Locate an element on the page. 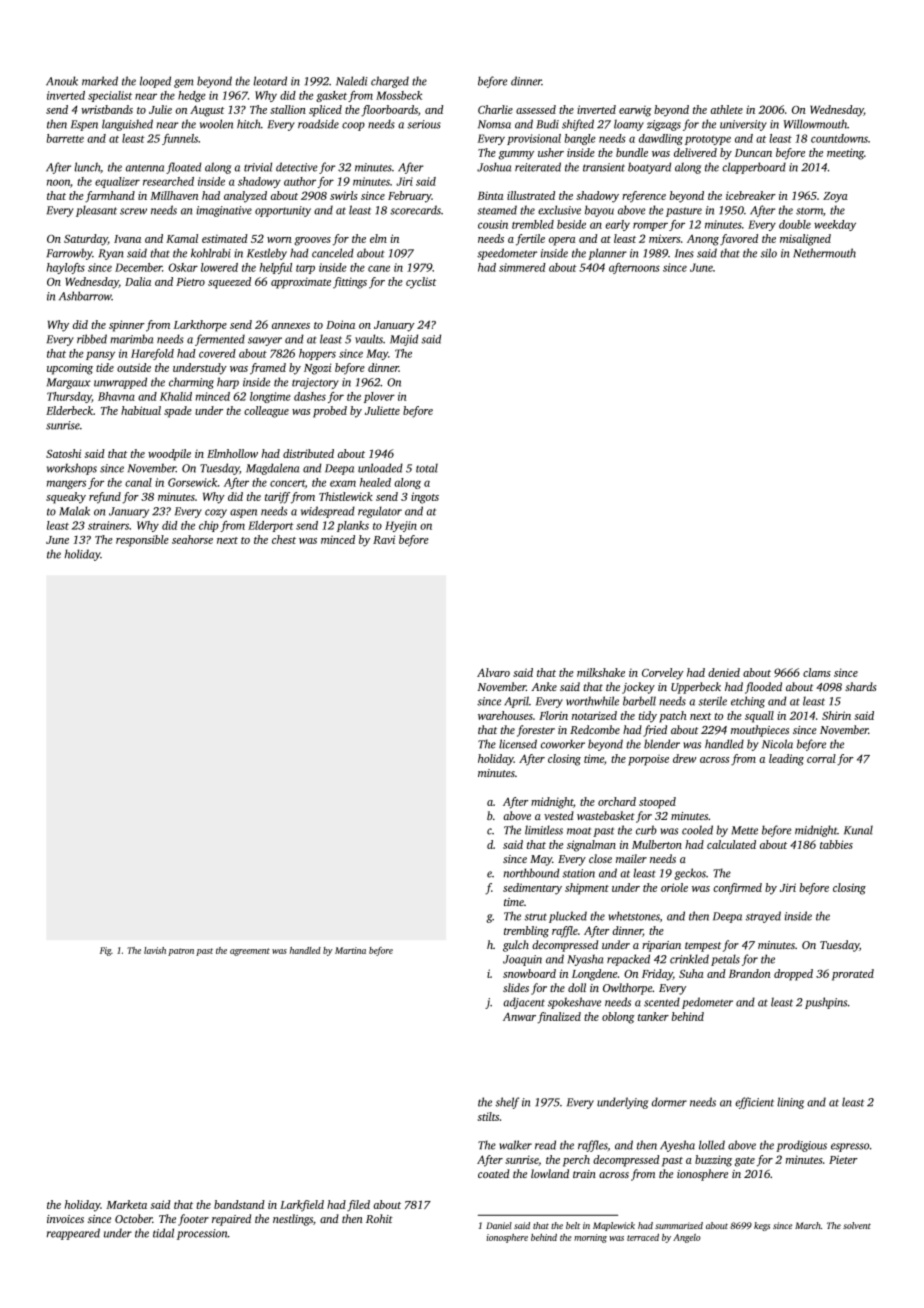 The height and width of the image is (1308, 924). Fig is located at coordinates (105, 951).
